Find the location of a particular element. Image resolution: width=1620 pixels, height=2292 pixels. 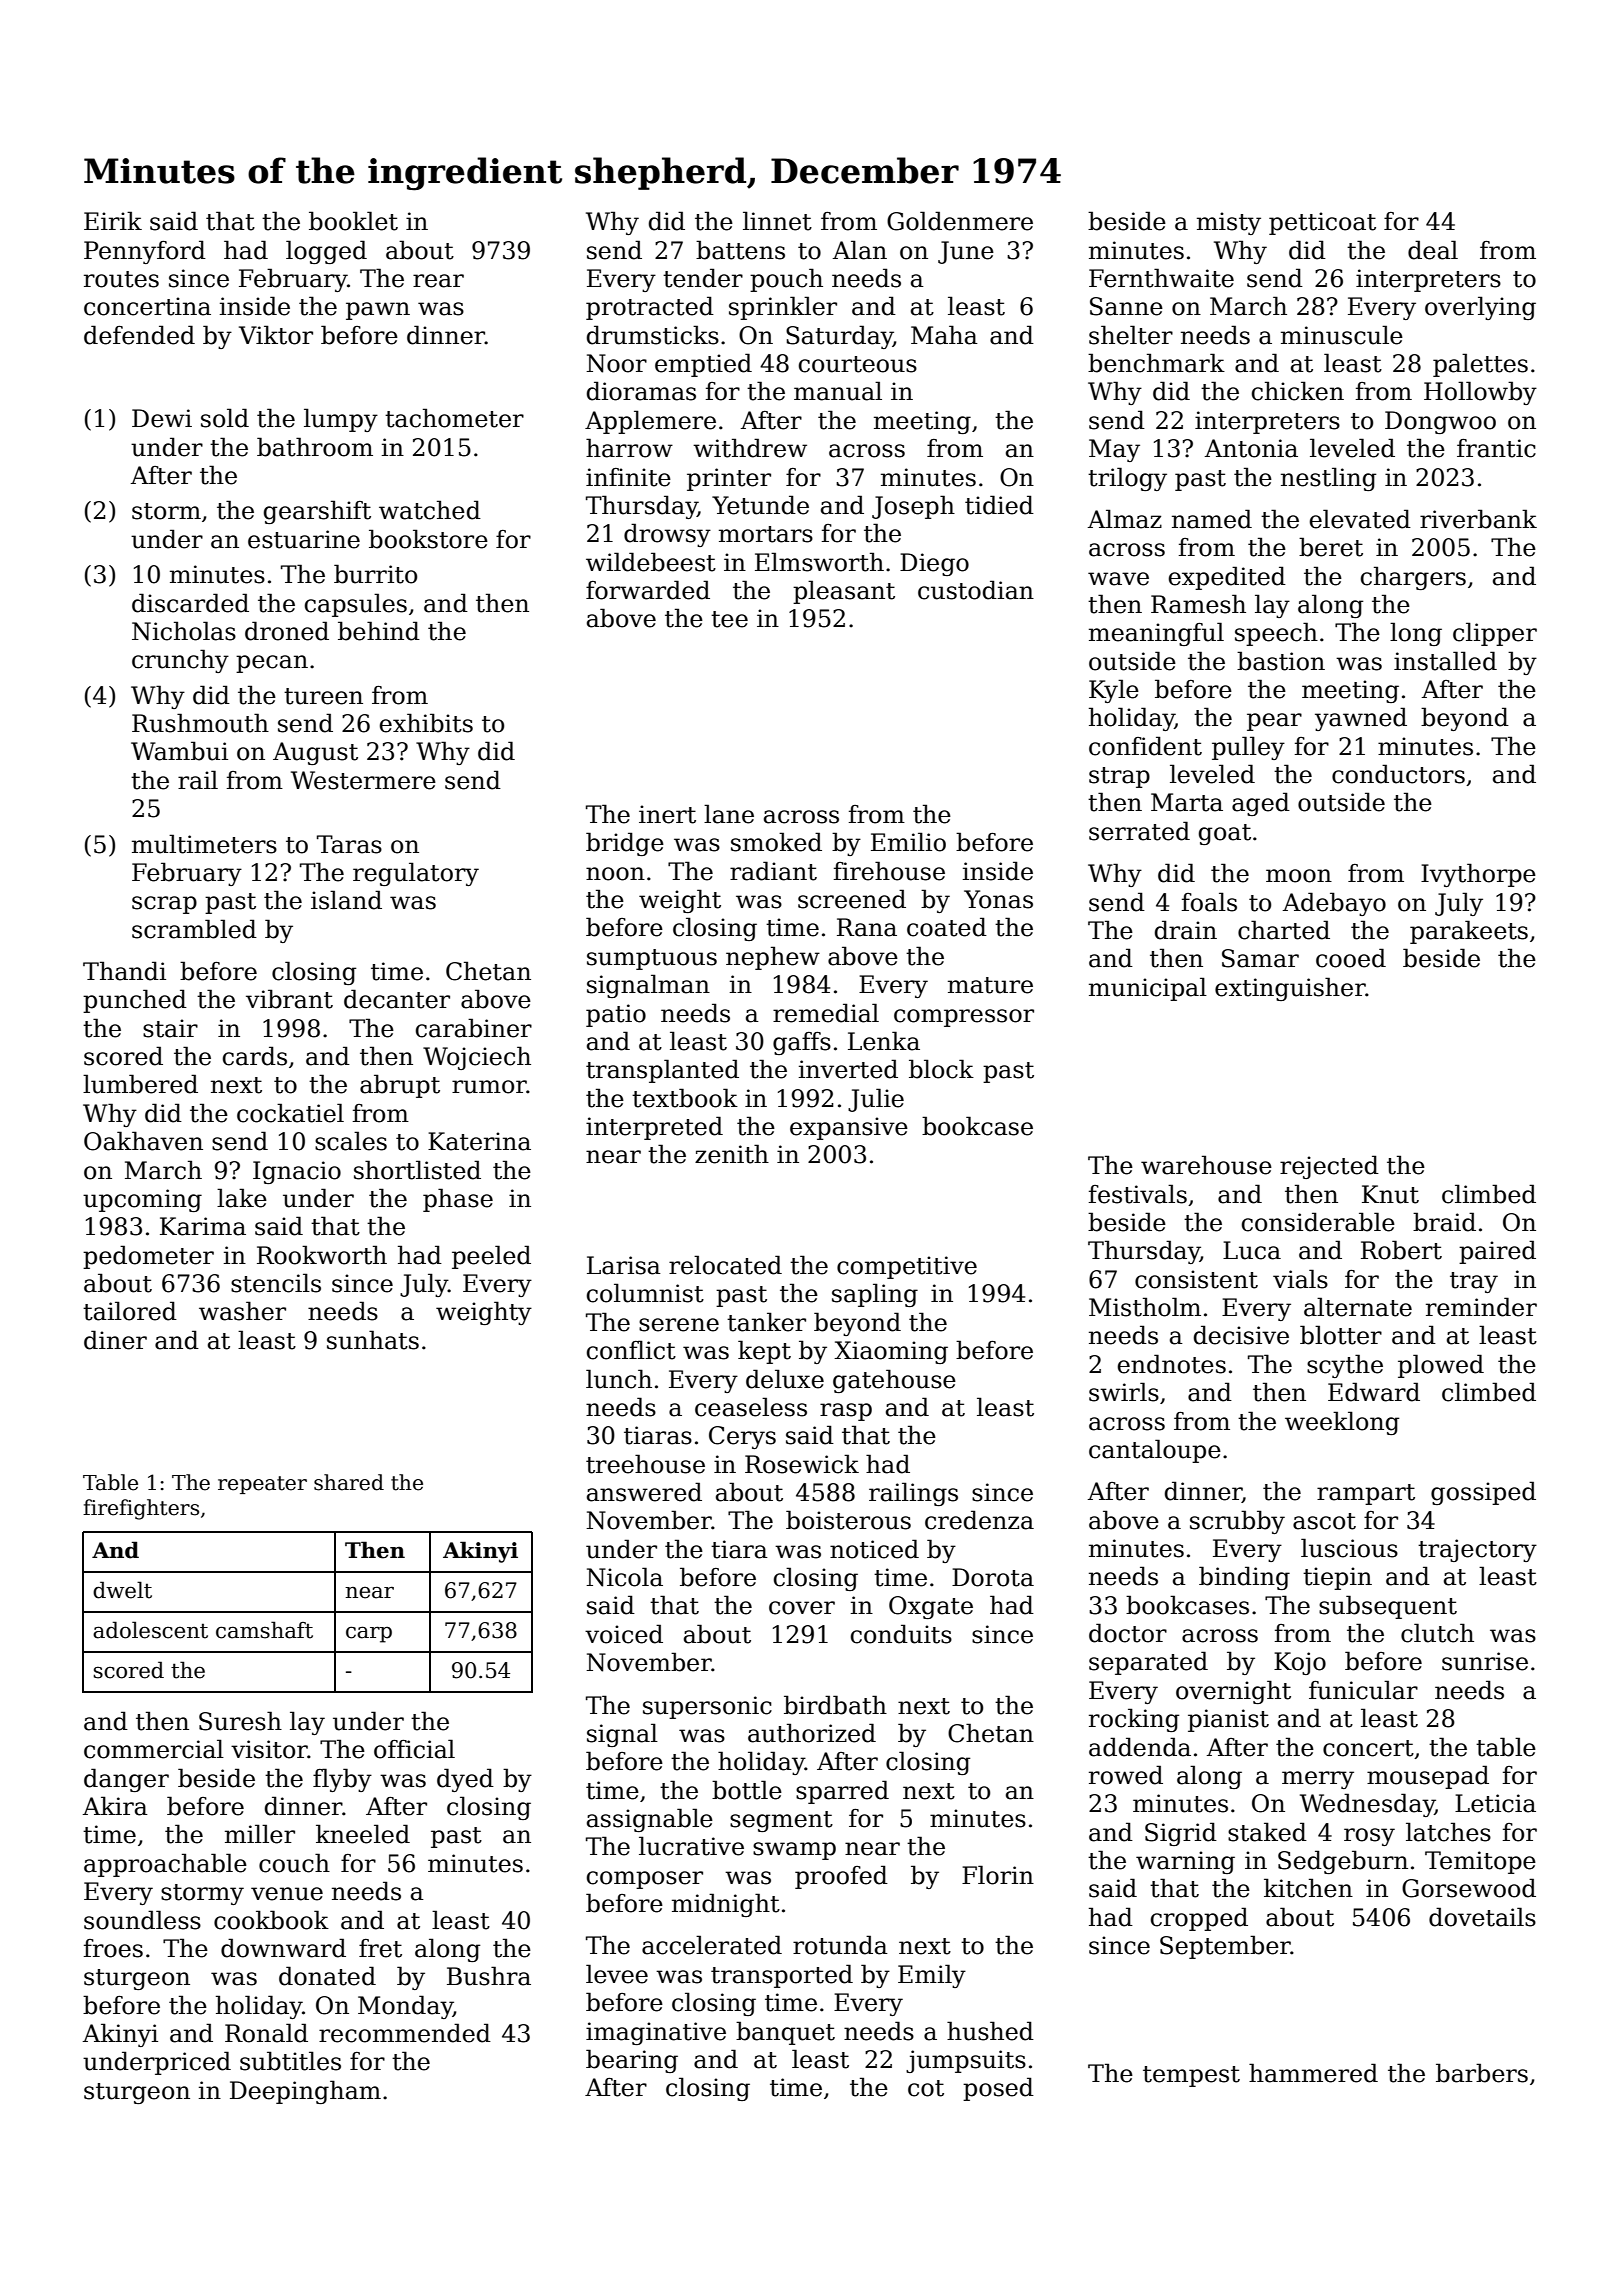

assignable is located at coordinates (650, 1820).
